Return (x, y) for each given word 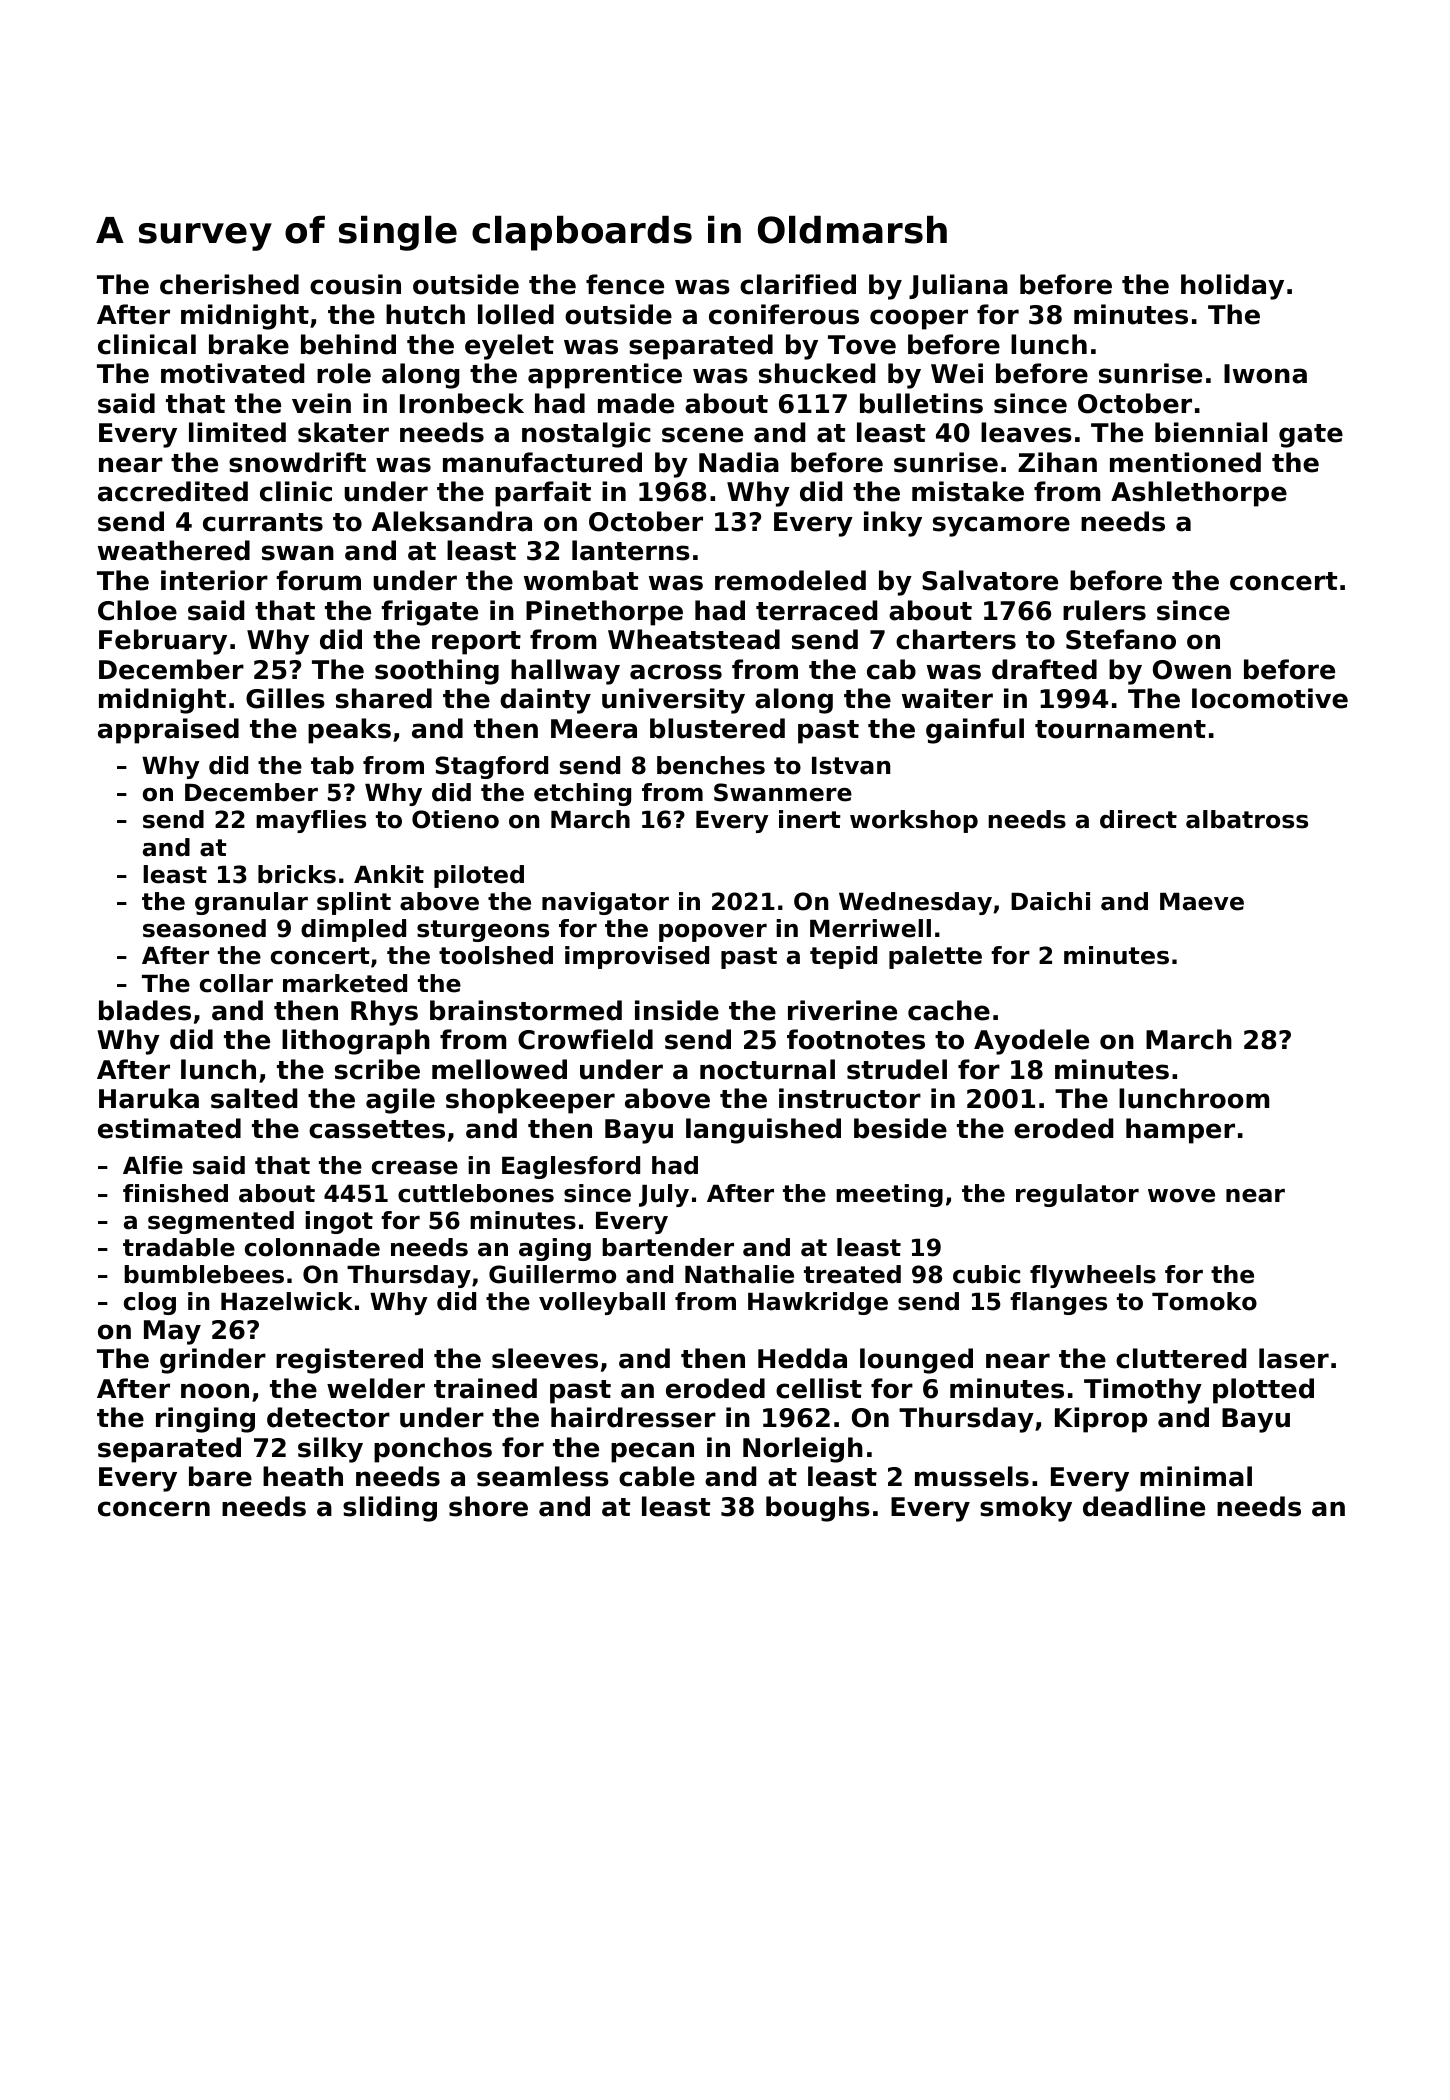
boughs (818, 1509)
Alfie (153, 1165)
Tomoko (1204, 1301)
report (476, 643)
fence (625, 284)
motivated (232, 373)
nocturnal (767, 1069)
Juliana (958, 286)
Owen (1192, 670)
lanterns (631, 550)
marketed (345, 983)
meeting (889, 1195)
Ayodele (1031, 1042)
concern (154, 1509)
